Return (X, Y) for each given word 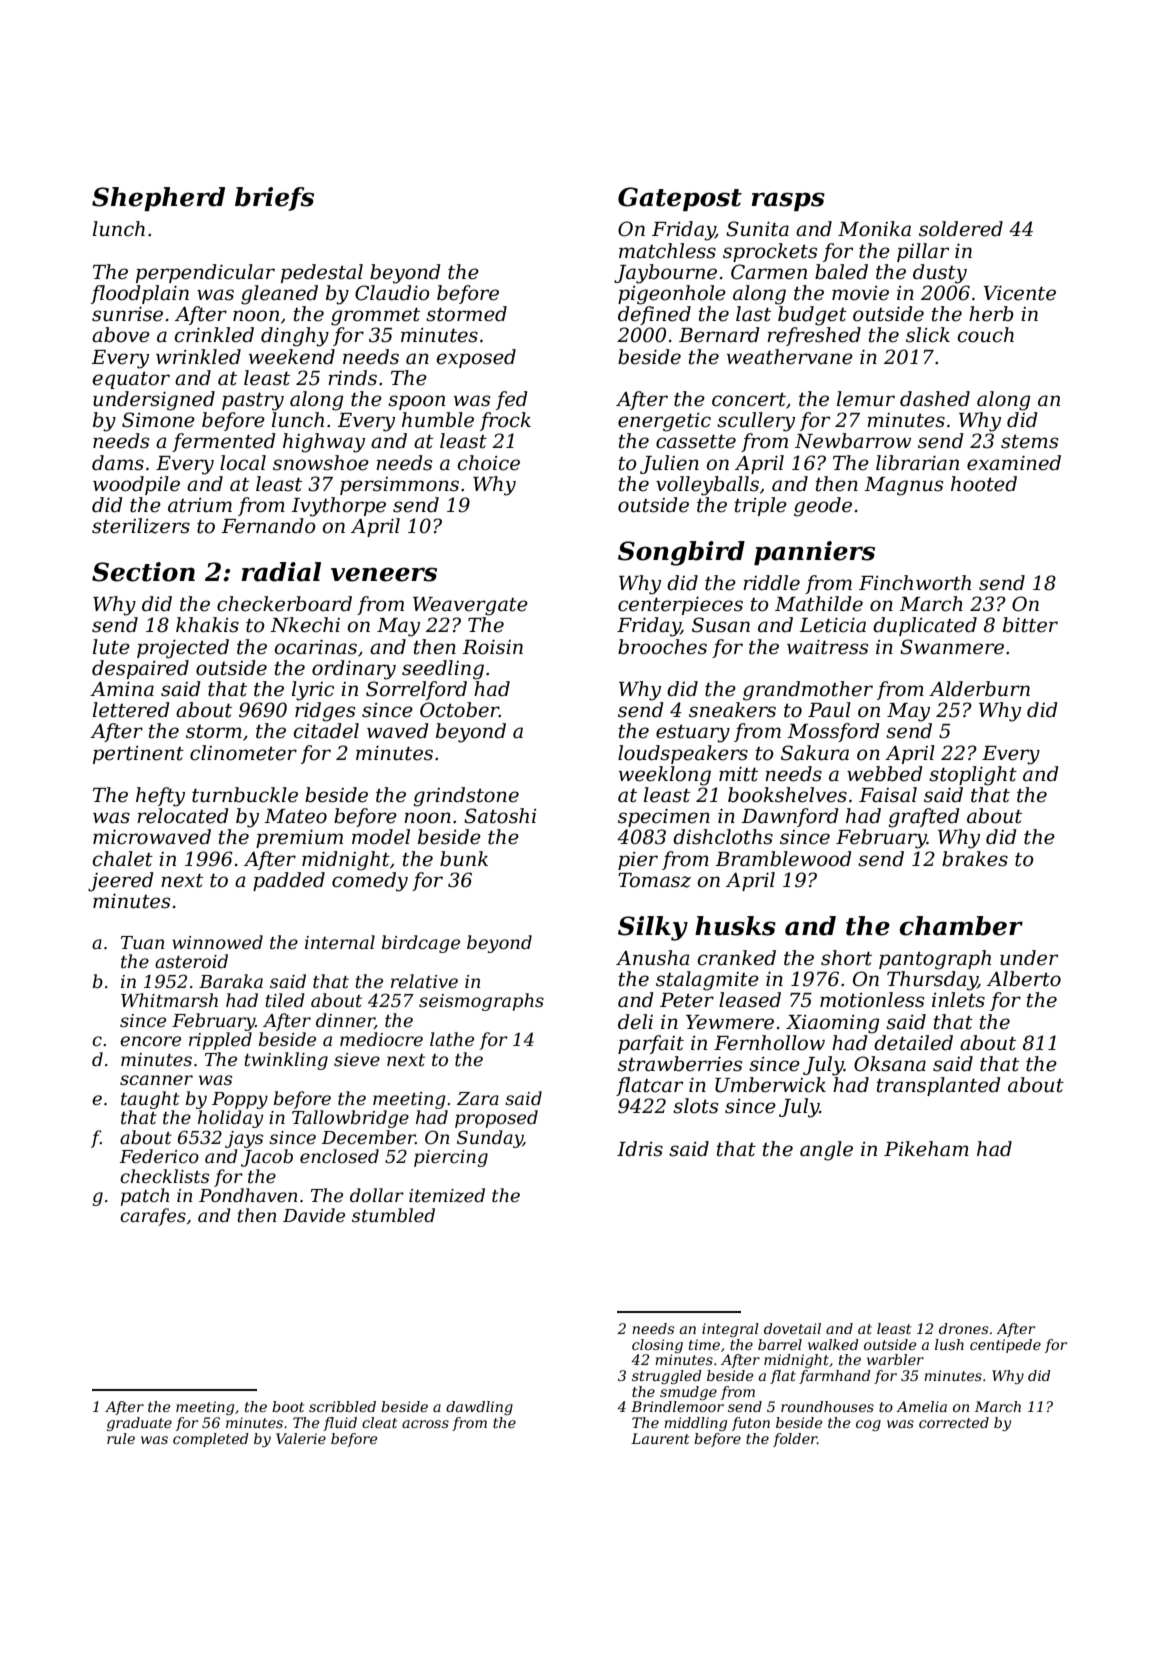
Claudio (392, 293)
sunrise (127, 314)
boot (288, 1406)
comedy (370, 882)
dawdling (479, 1408)
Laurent (660, 1438)
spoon (416, 402)
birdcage (421, 944)
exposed (476, 358)
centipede (1005, 1346)
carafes (153, 1217)
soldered (961, 229)
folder (795, 1440)
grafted (924, 818)
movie (860, 293)
